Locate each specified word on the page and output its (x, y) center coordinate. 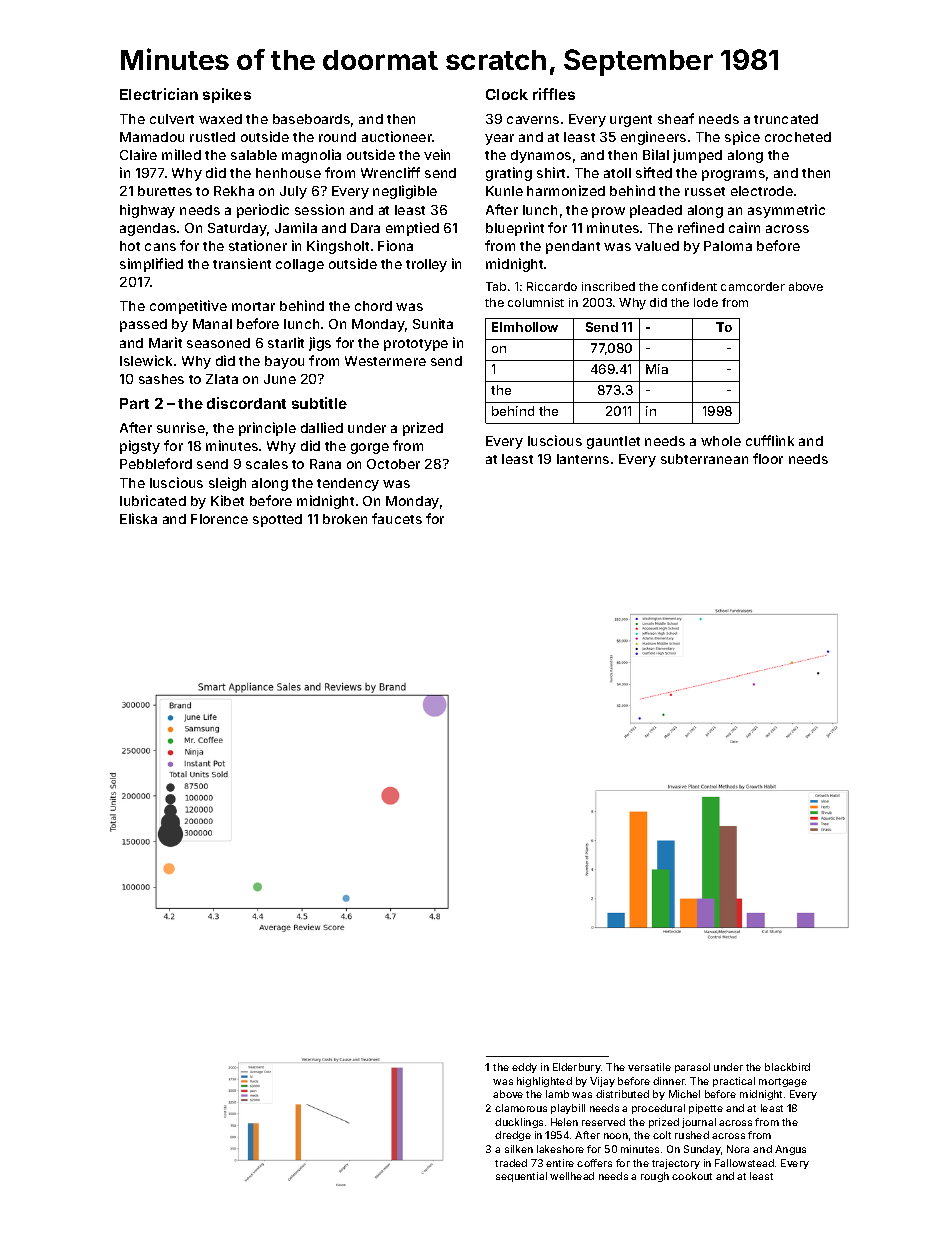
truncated (786, 119)
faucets (397, 518)
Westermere (385, 361)
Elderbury (577, 1068)
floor (768, 458)
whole (721, 441)
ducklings (519, 1123)
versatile (649, 1067)
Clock (507, 94)
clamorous (521, 1108)
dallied (322, 427)
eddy (524, 1068)
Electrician (159, 94)
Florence (219, 519)
